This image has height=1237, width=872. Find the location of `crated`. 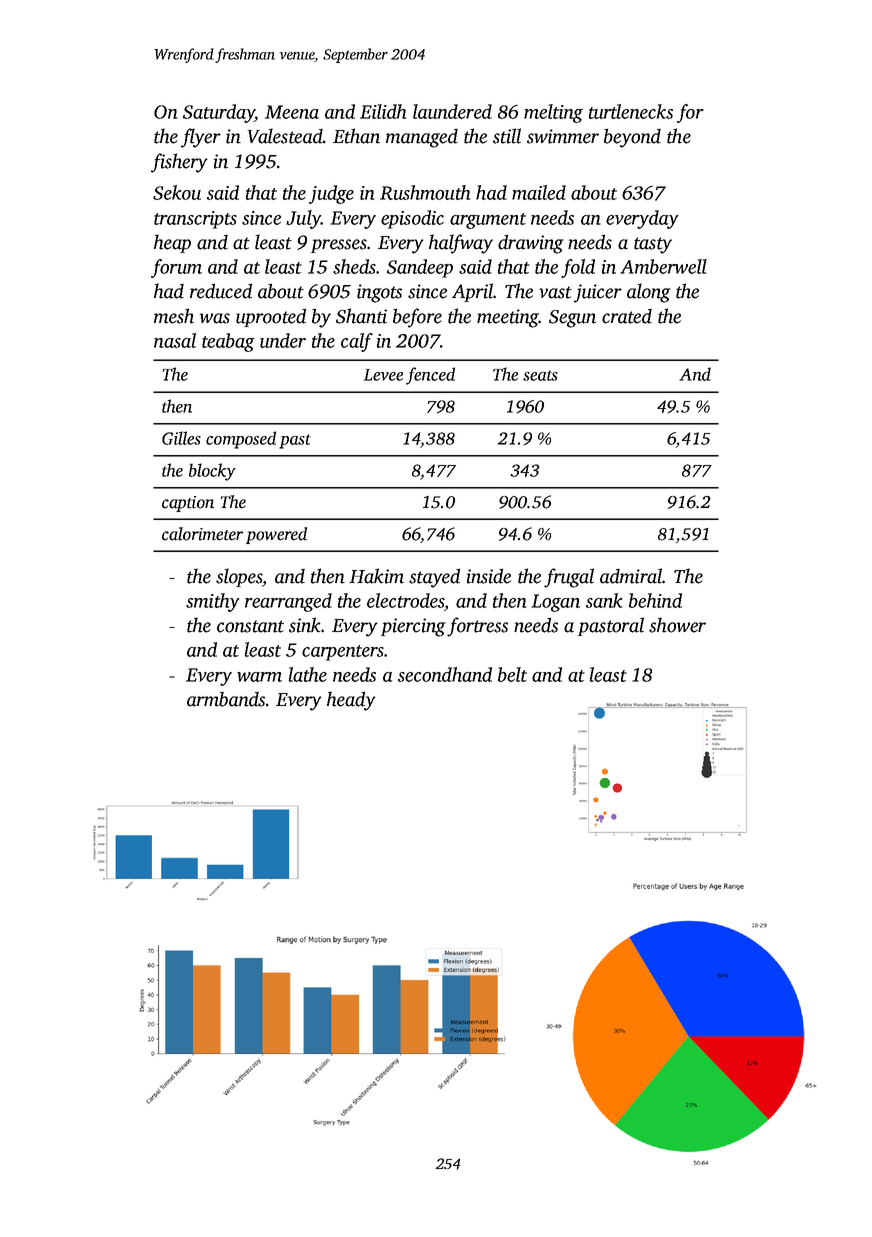

crated is located at coordinates (627, 316).
